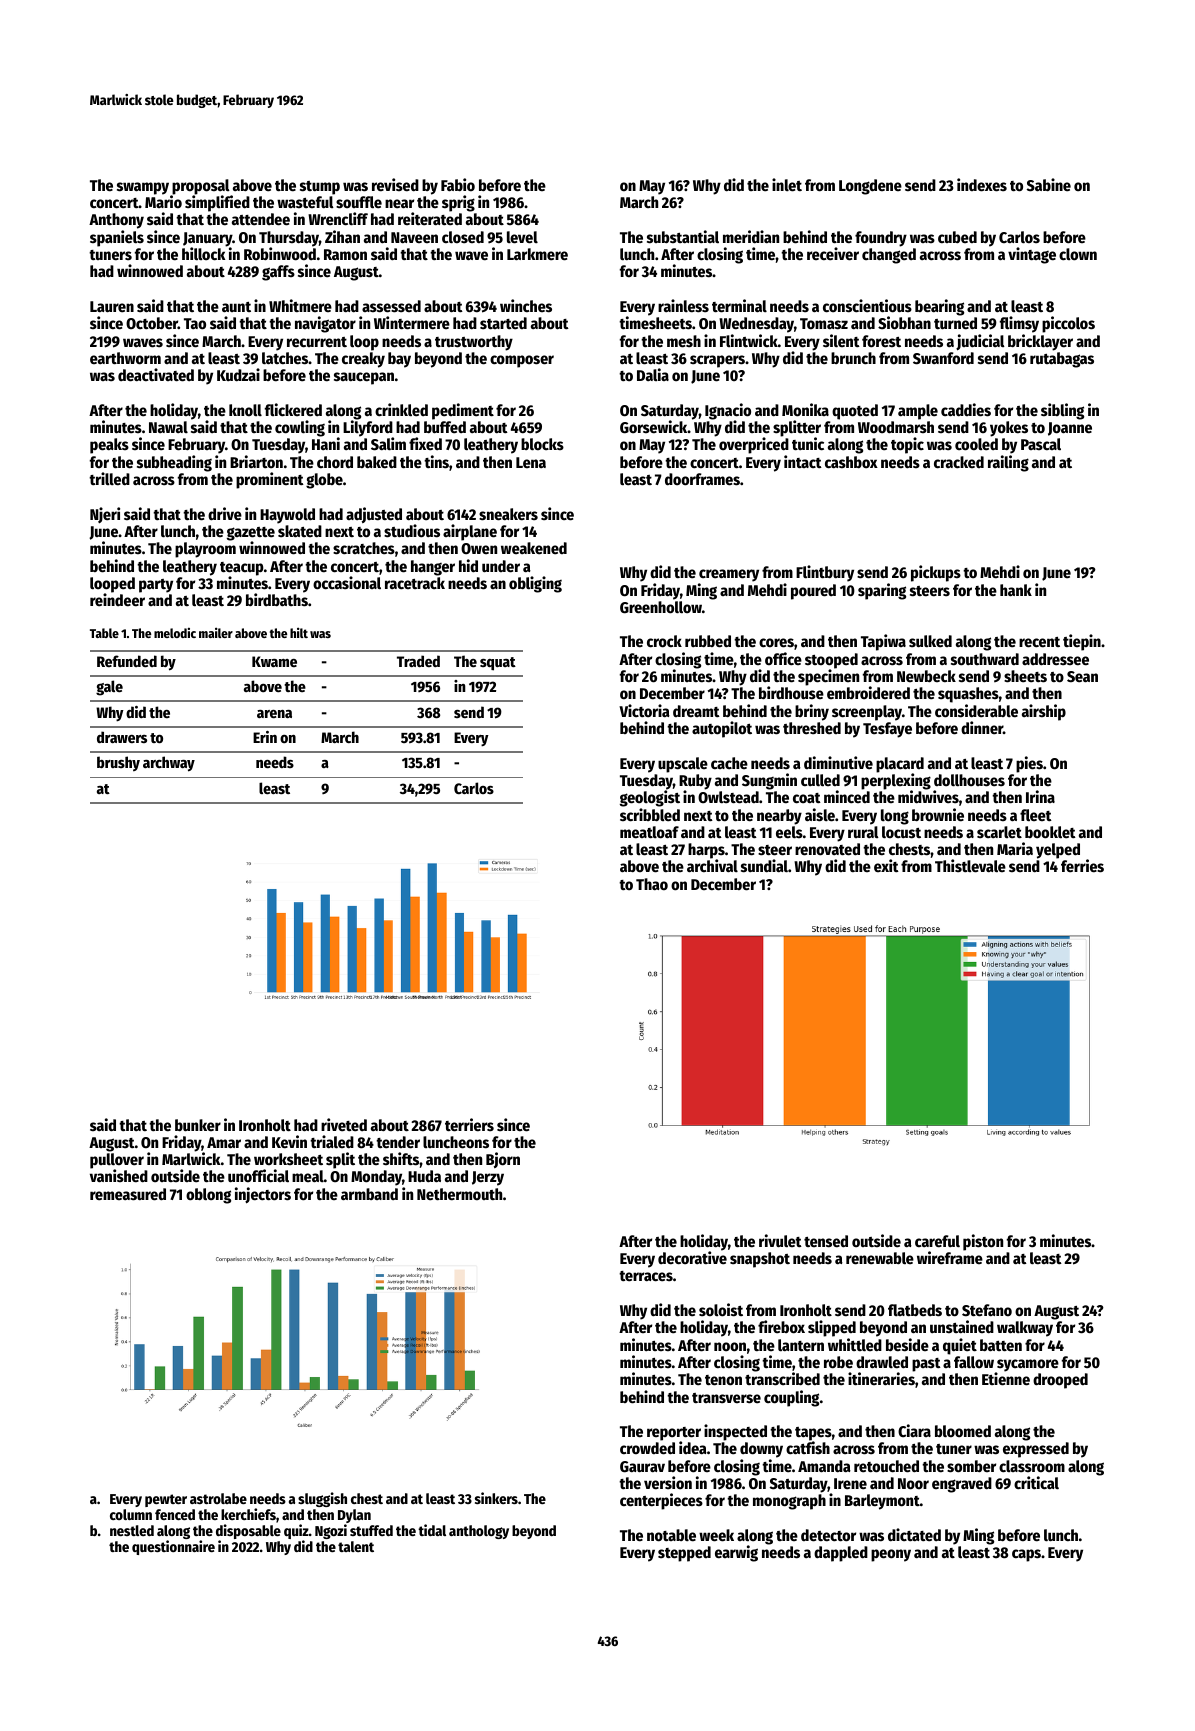 This screenshot has width=1195, height=1731. What do you see at coordinates (122, 737) in the screenshot?
I see `drawers` at bounding box center [122, 737].
